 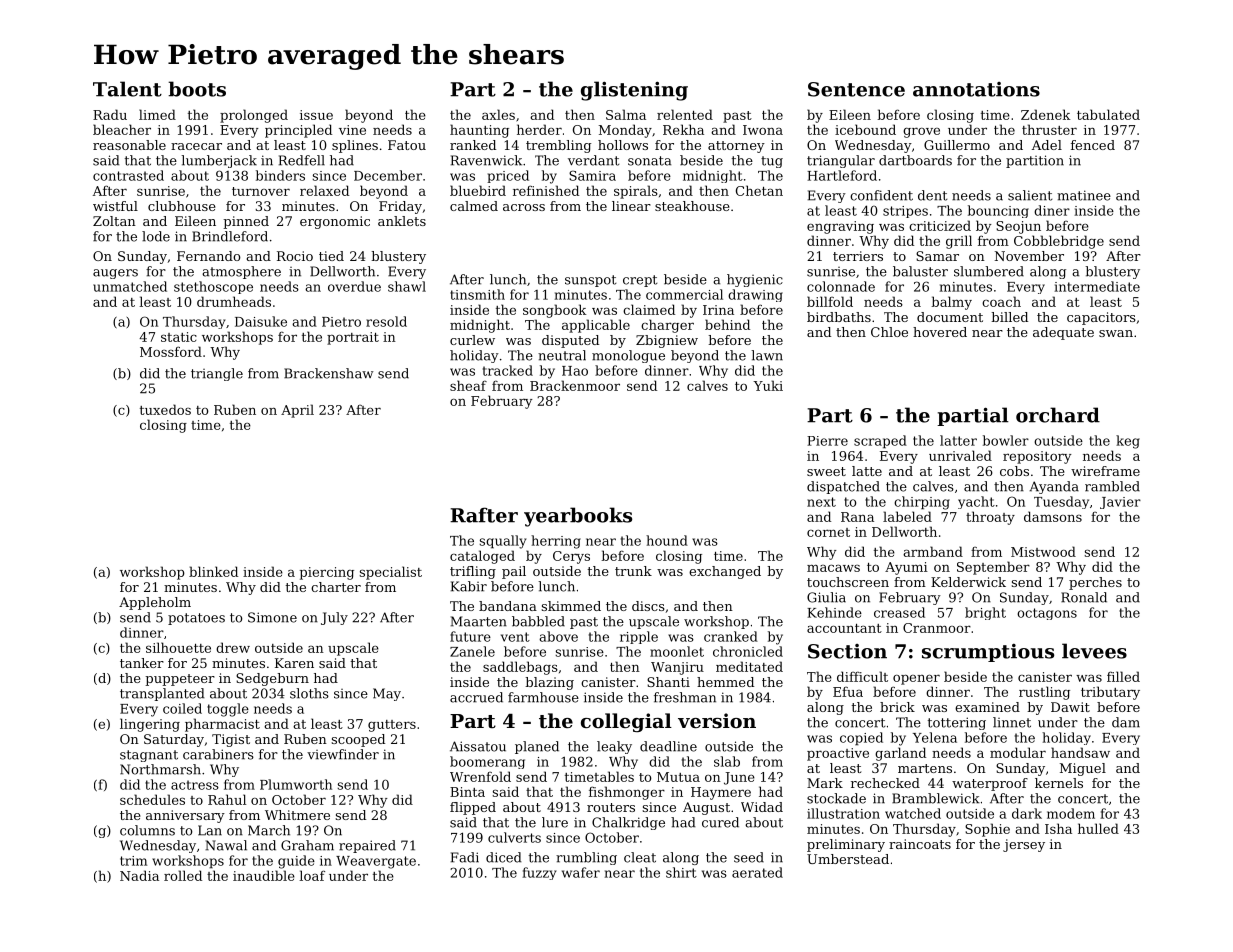 What do you see at coordinates (989, 271) in the document?
I see `slumbered` at bounding box center [989, 271].
